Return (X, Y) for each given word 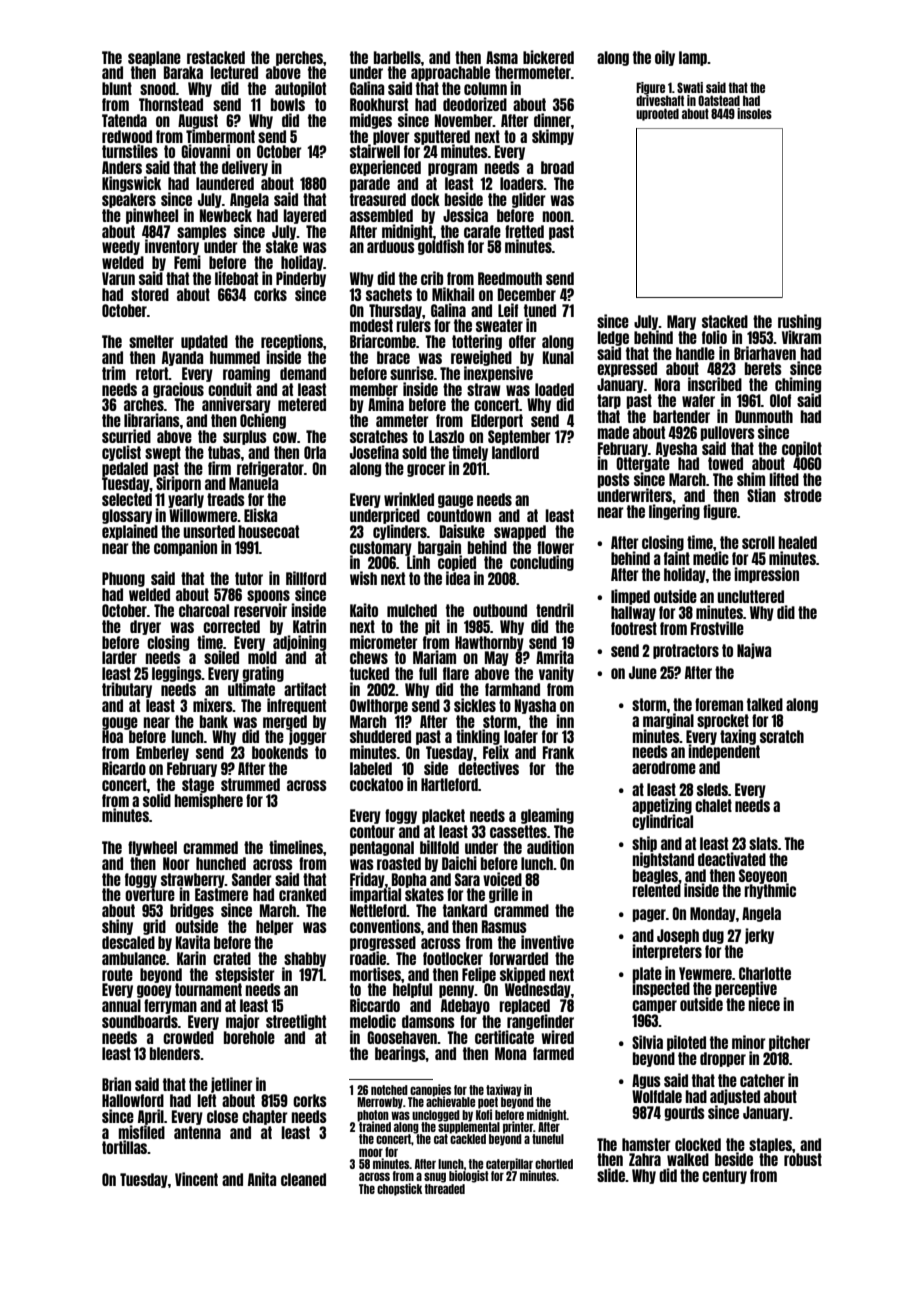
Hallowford (133, 1100)
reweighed (481, 358)
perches (299, 58)
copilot (802, 449)
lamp (693, 58)
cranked (302, 894)
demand (303, 373)
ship (644, 844)
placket (443, 816)
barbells (397, 57)
